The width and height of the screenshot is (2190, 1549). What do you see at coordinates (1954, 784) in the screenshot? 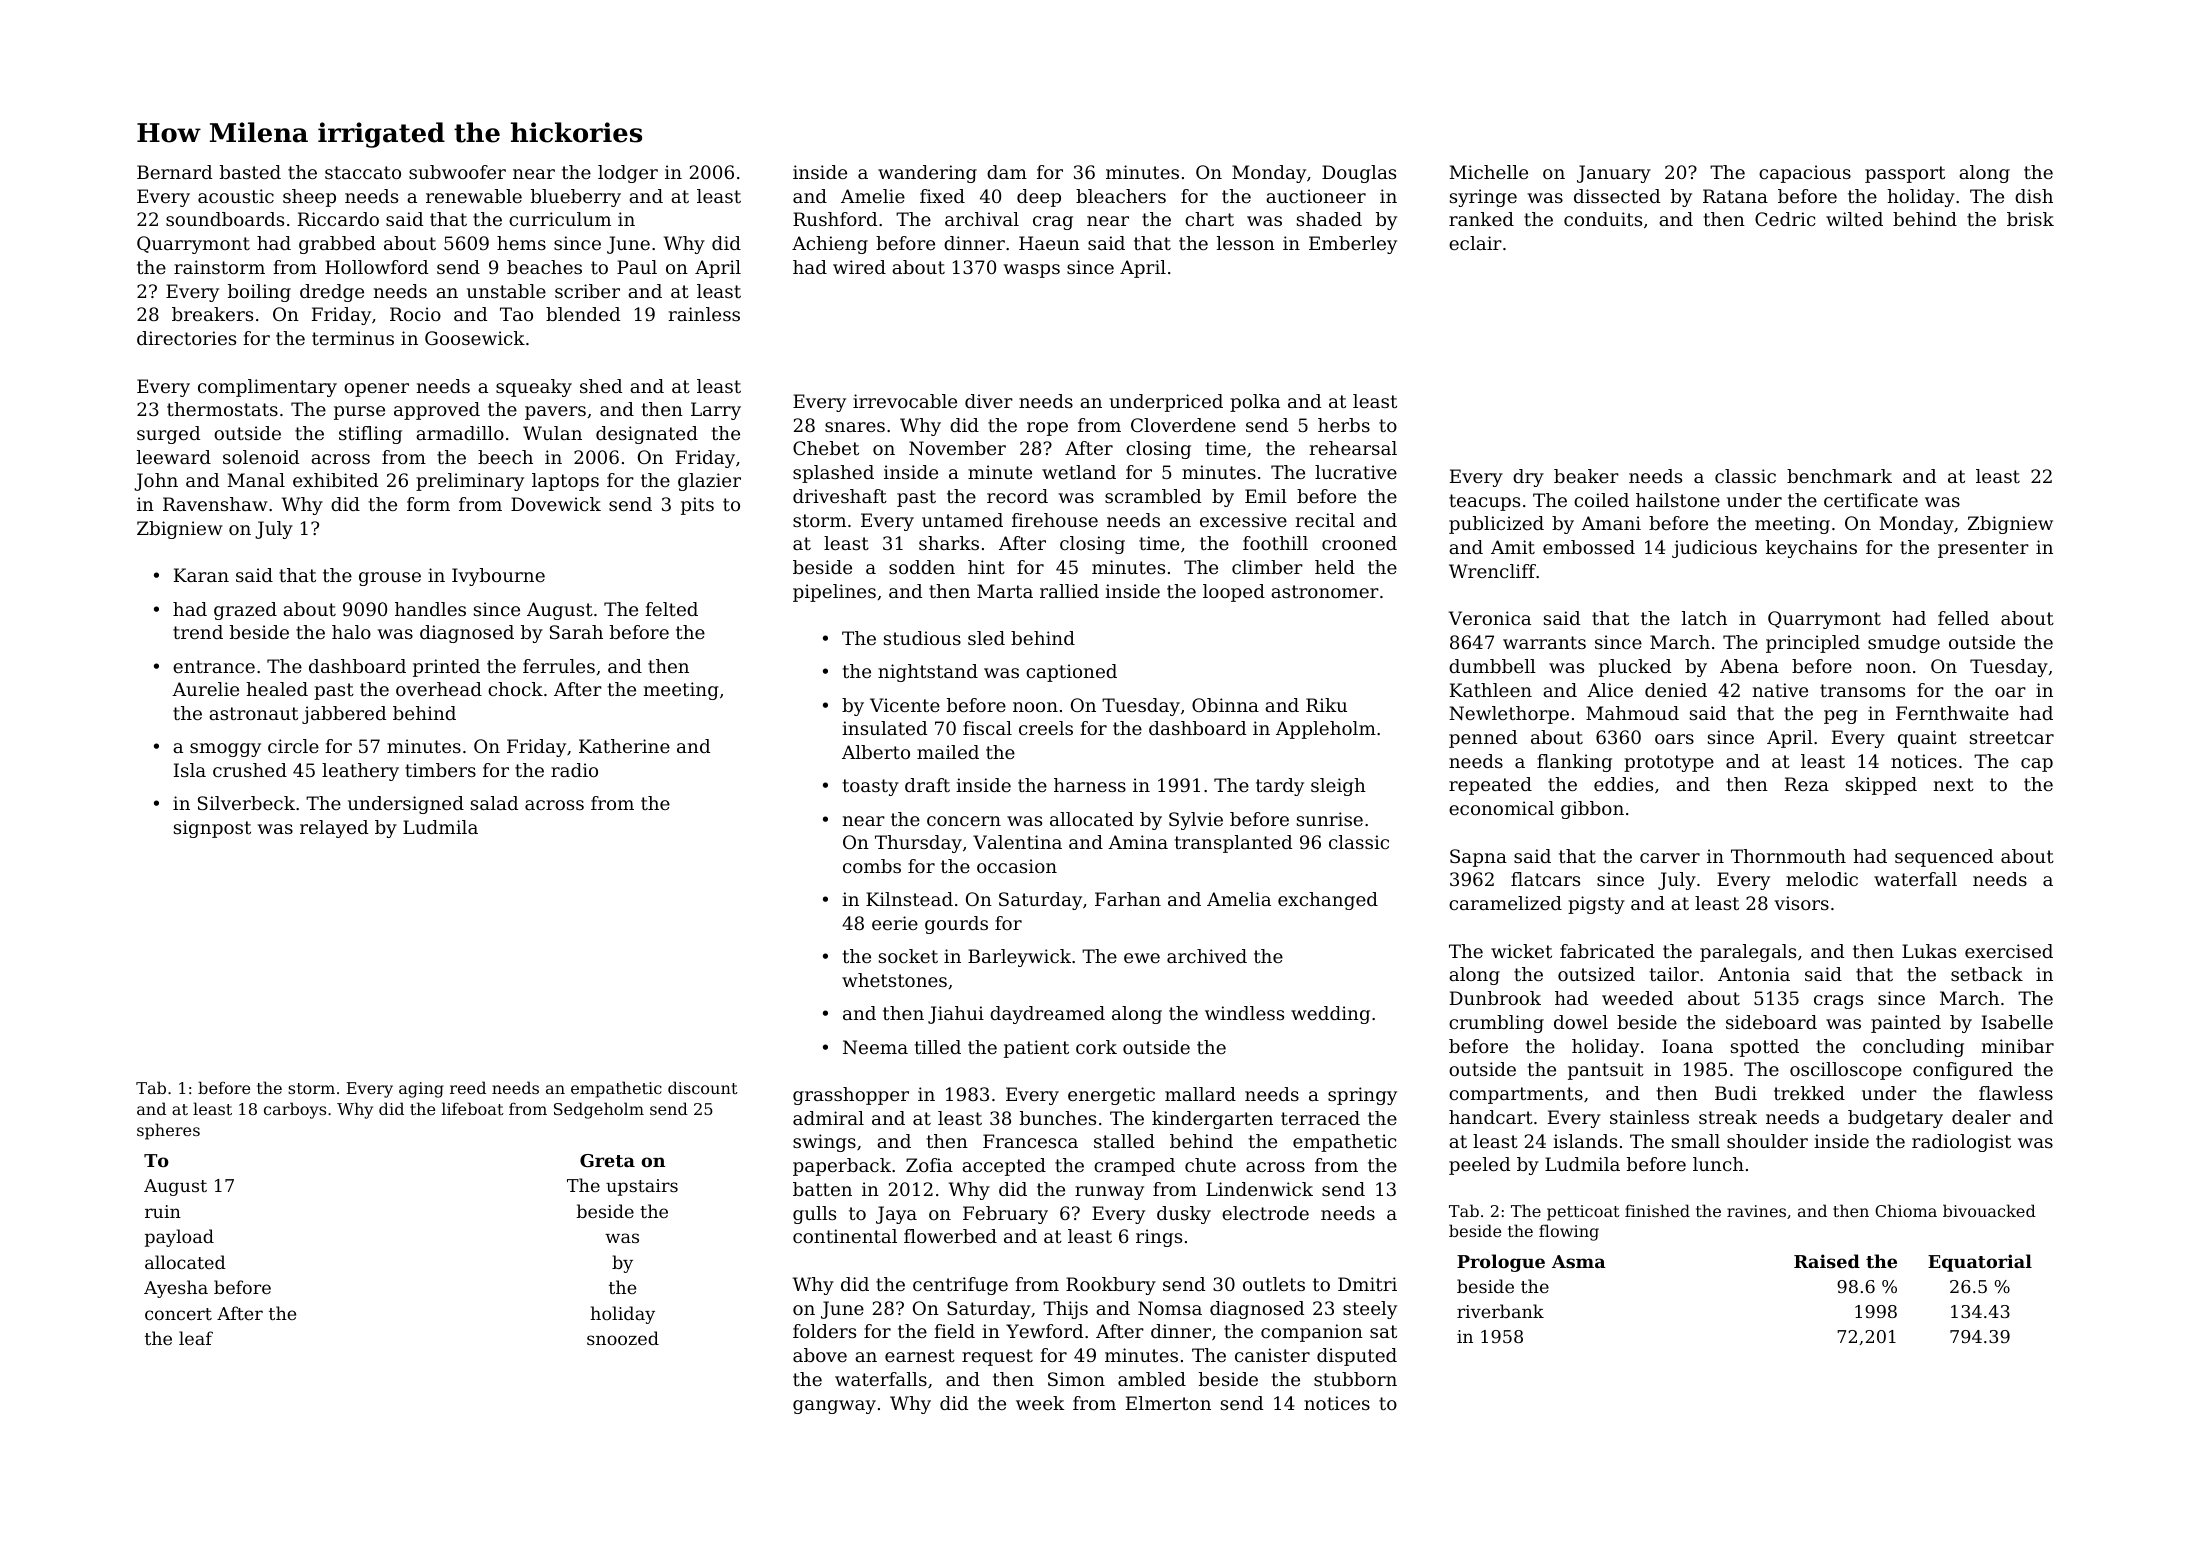
I see `next` at bounding box center [1954, 784].
